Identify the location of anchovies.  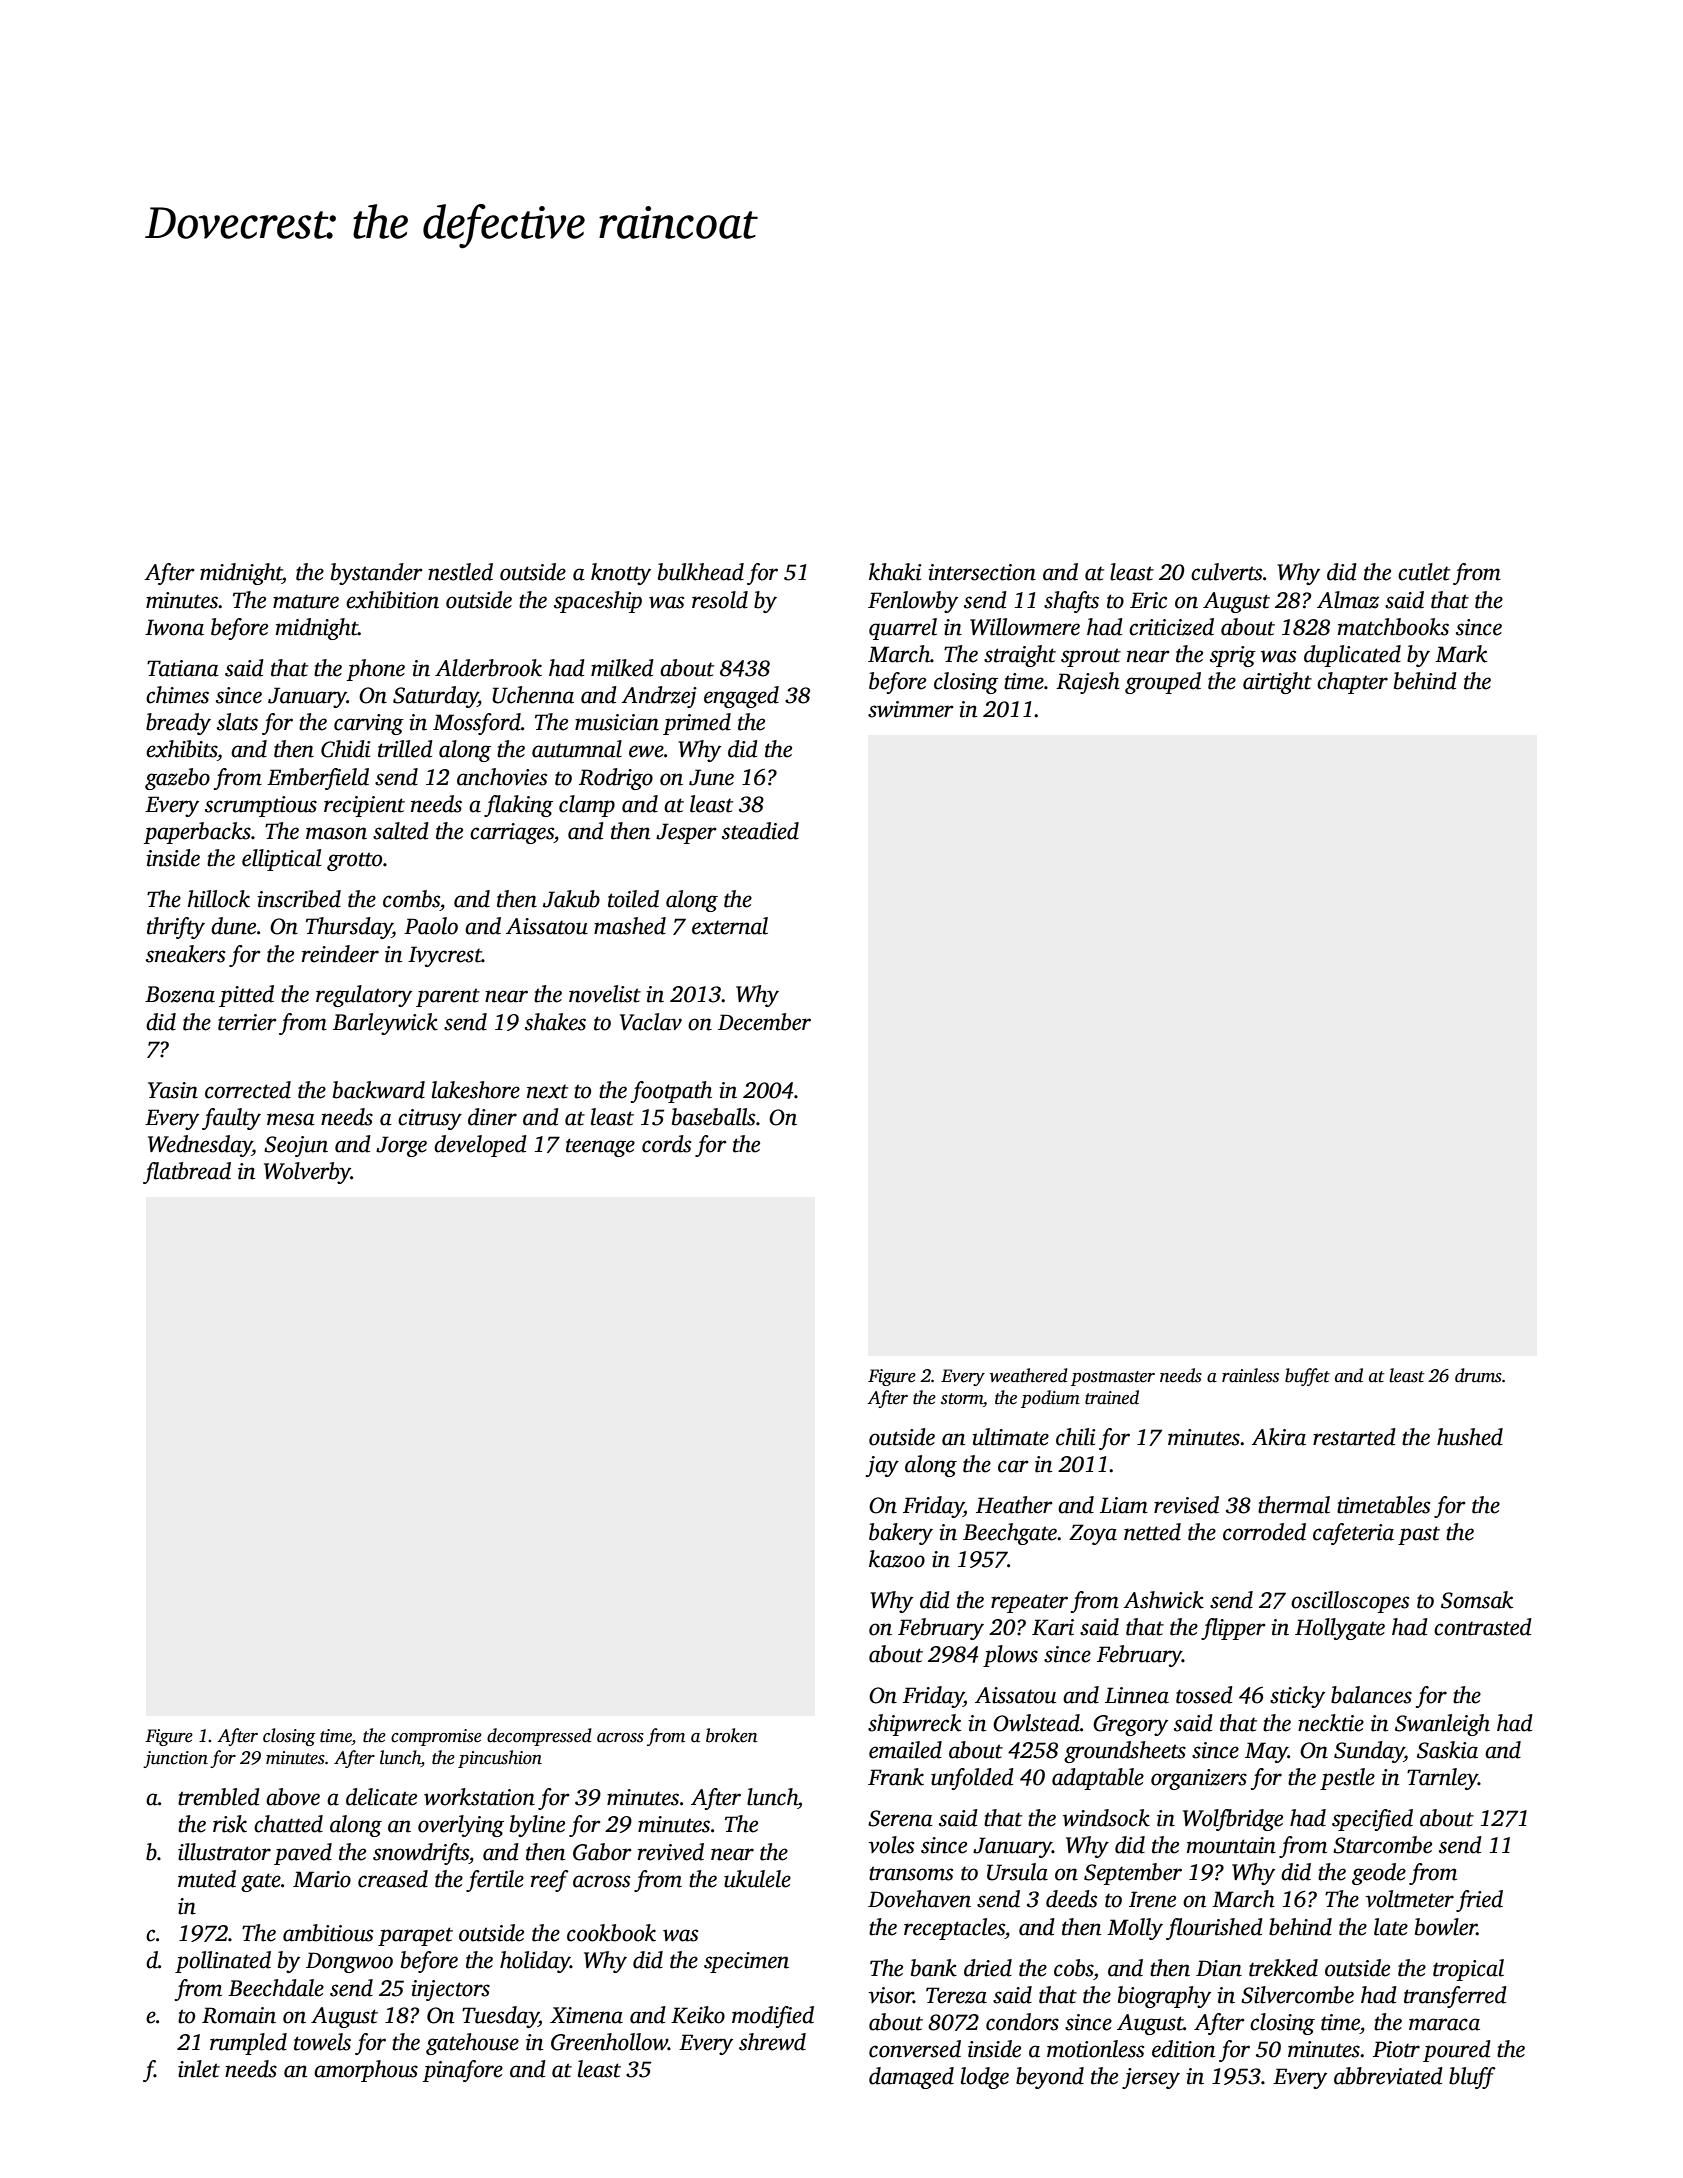
(502, 777).
